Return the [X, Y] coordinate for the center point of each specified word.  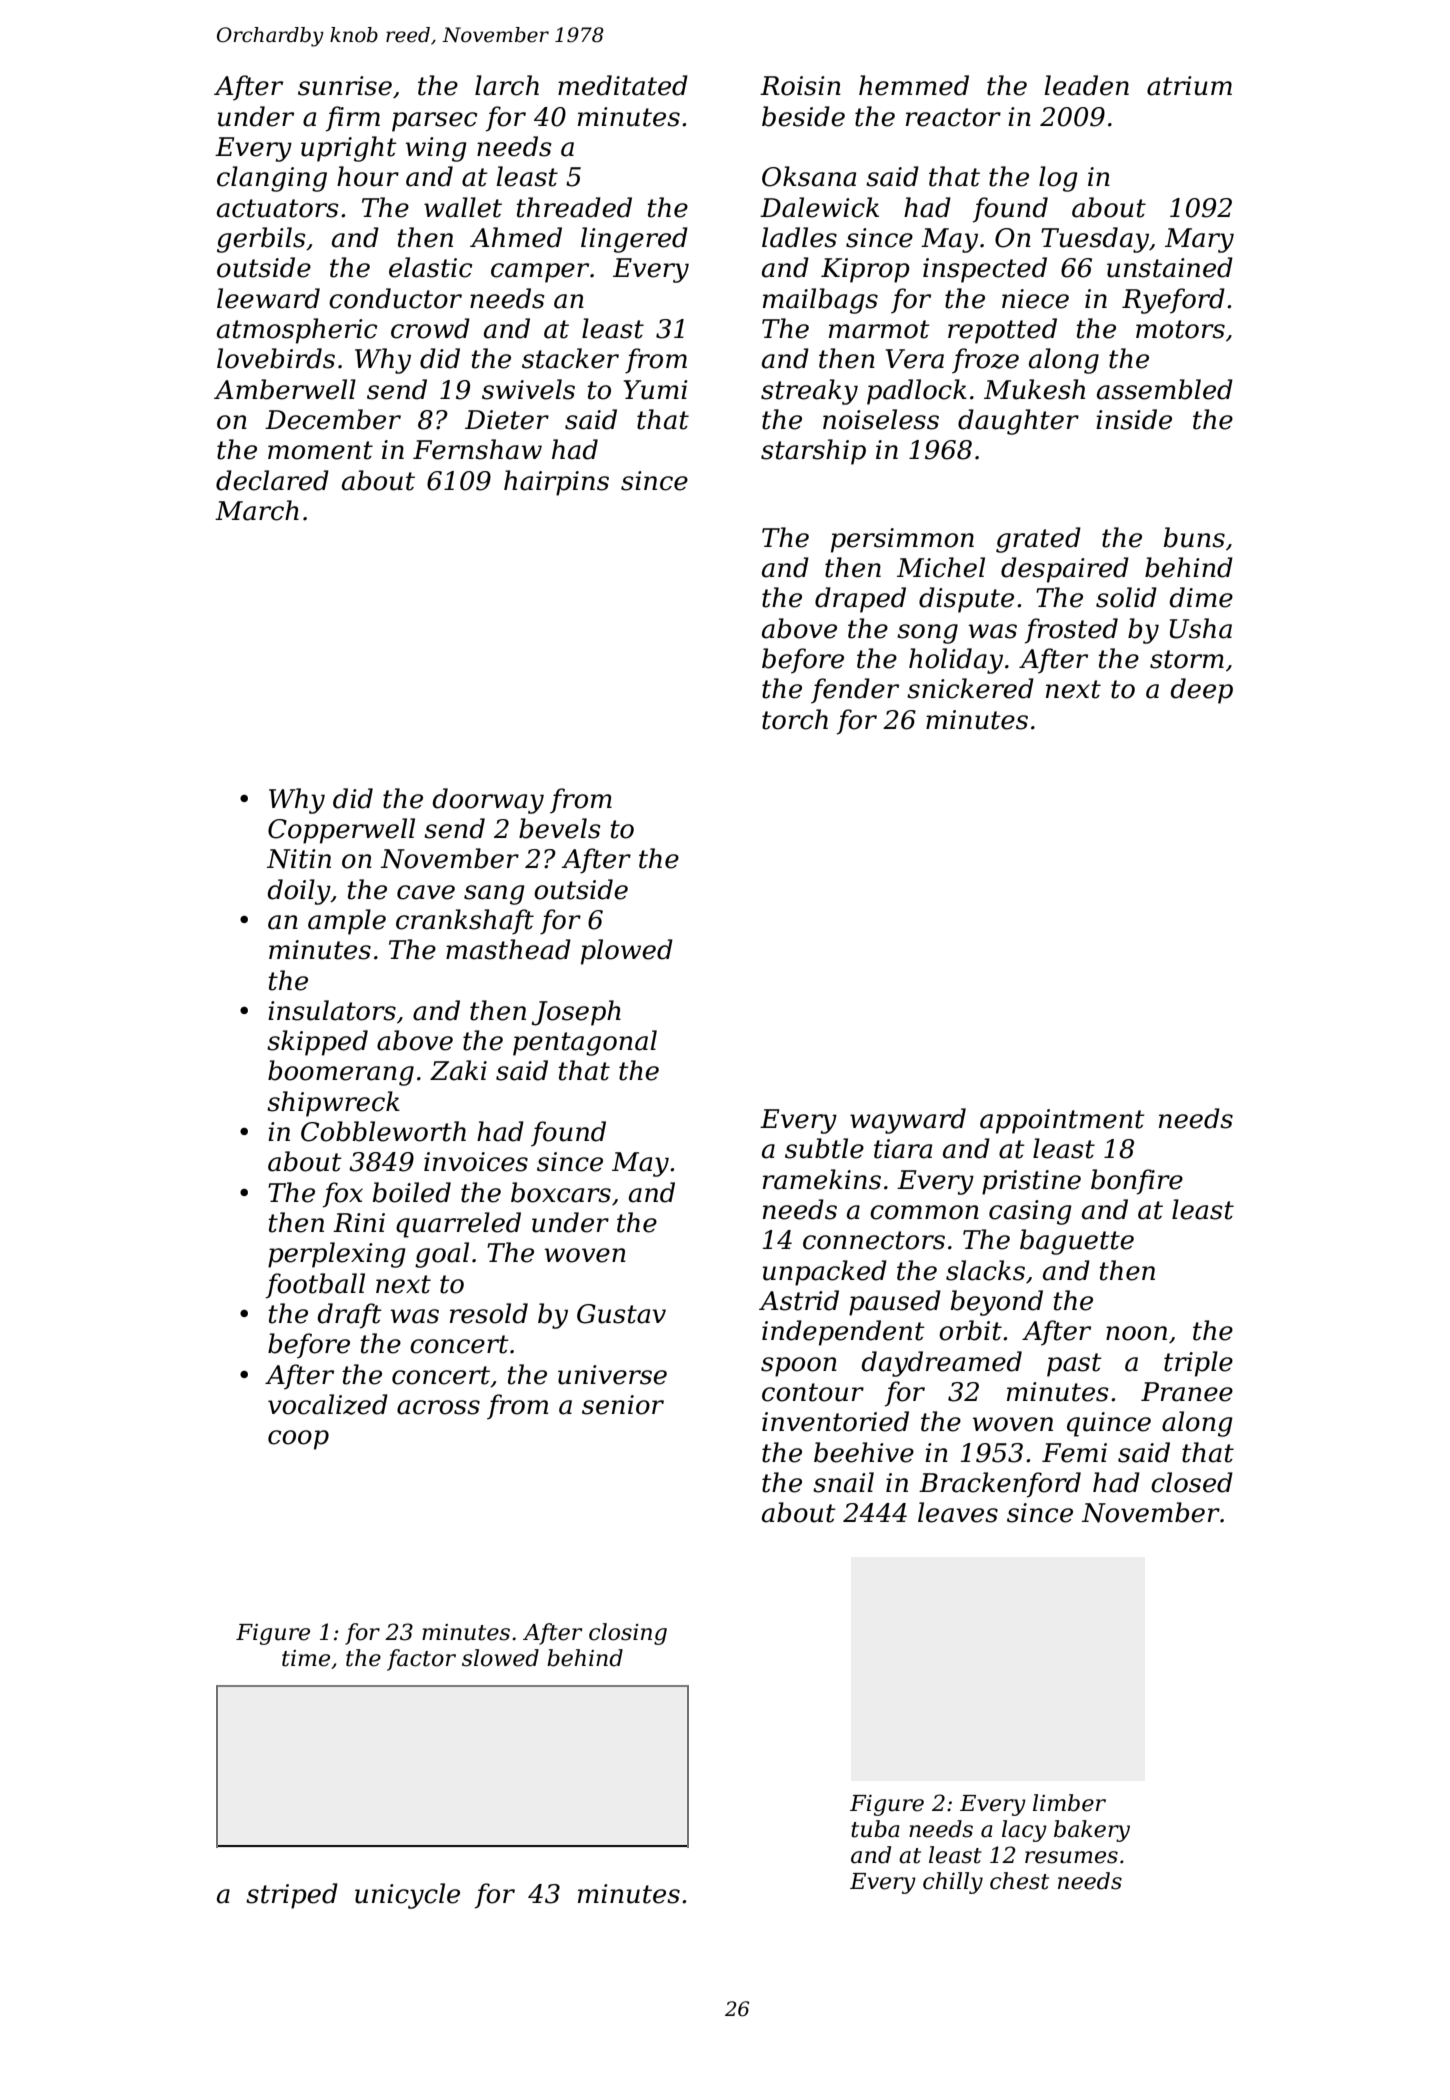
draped [860, 600]
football [315, 1286]
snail [843, 1482]
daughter [1018, 422]
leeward [268, 298]
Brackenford [1000, 1485]
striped [292, 1896]
